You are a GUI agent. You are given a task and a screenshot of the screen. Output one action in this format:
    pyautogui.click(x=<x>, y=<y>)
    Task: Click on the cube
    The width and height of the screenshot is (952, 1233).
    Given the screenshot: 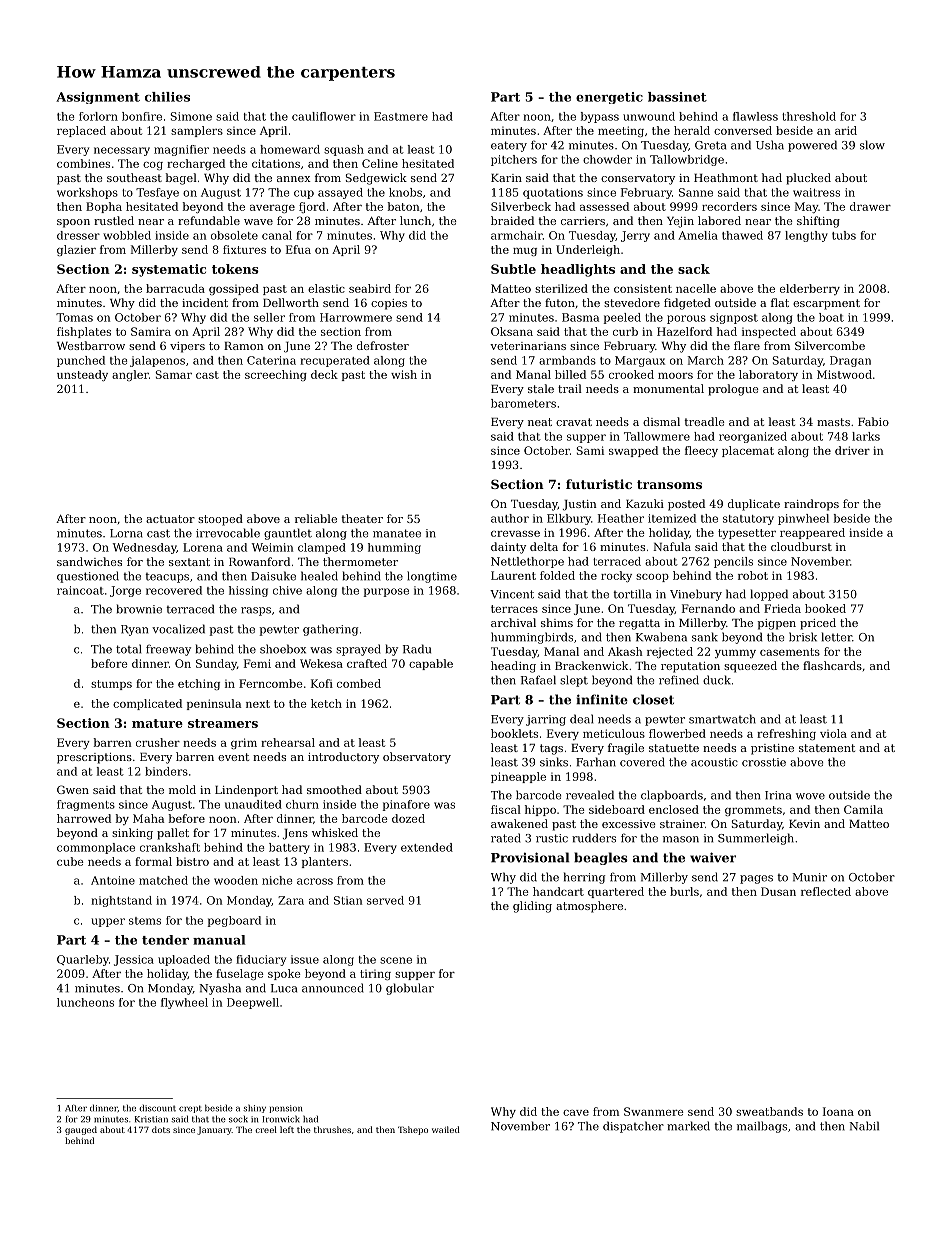 What is the action you would take?
    pyautogui.click(x=70, y=861)
